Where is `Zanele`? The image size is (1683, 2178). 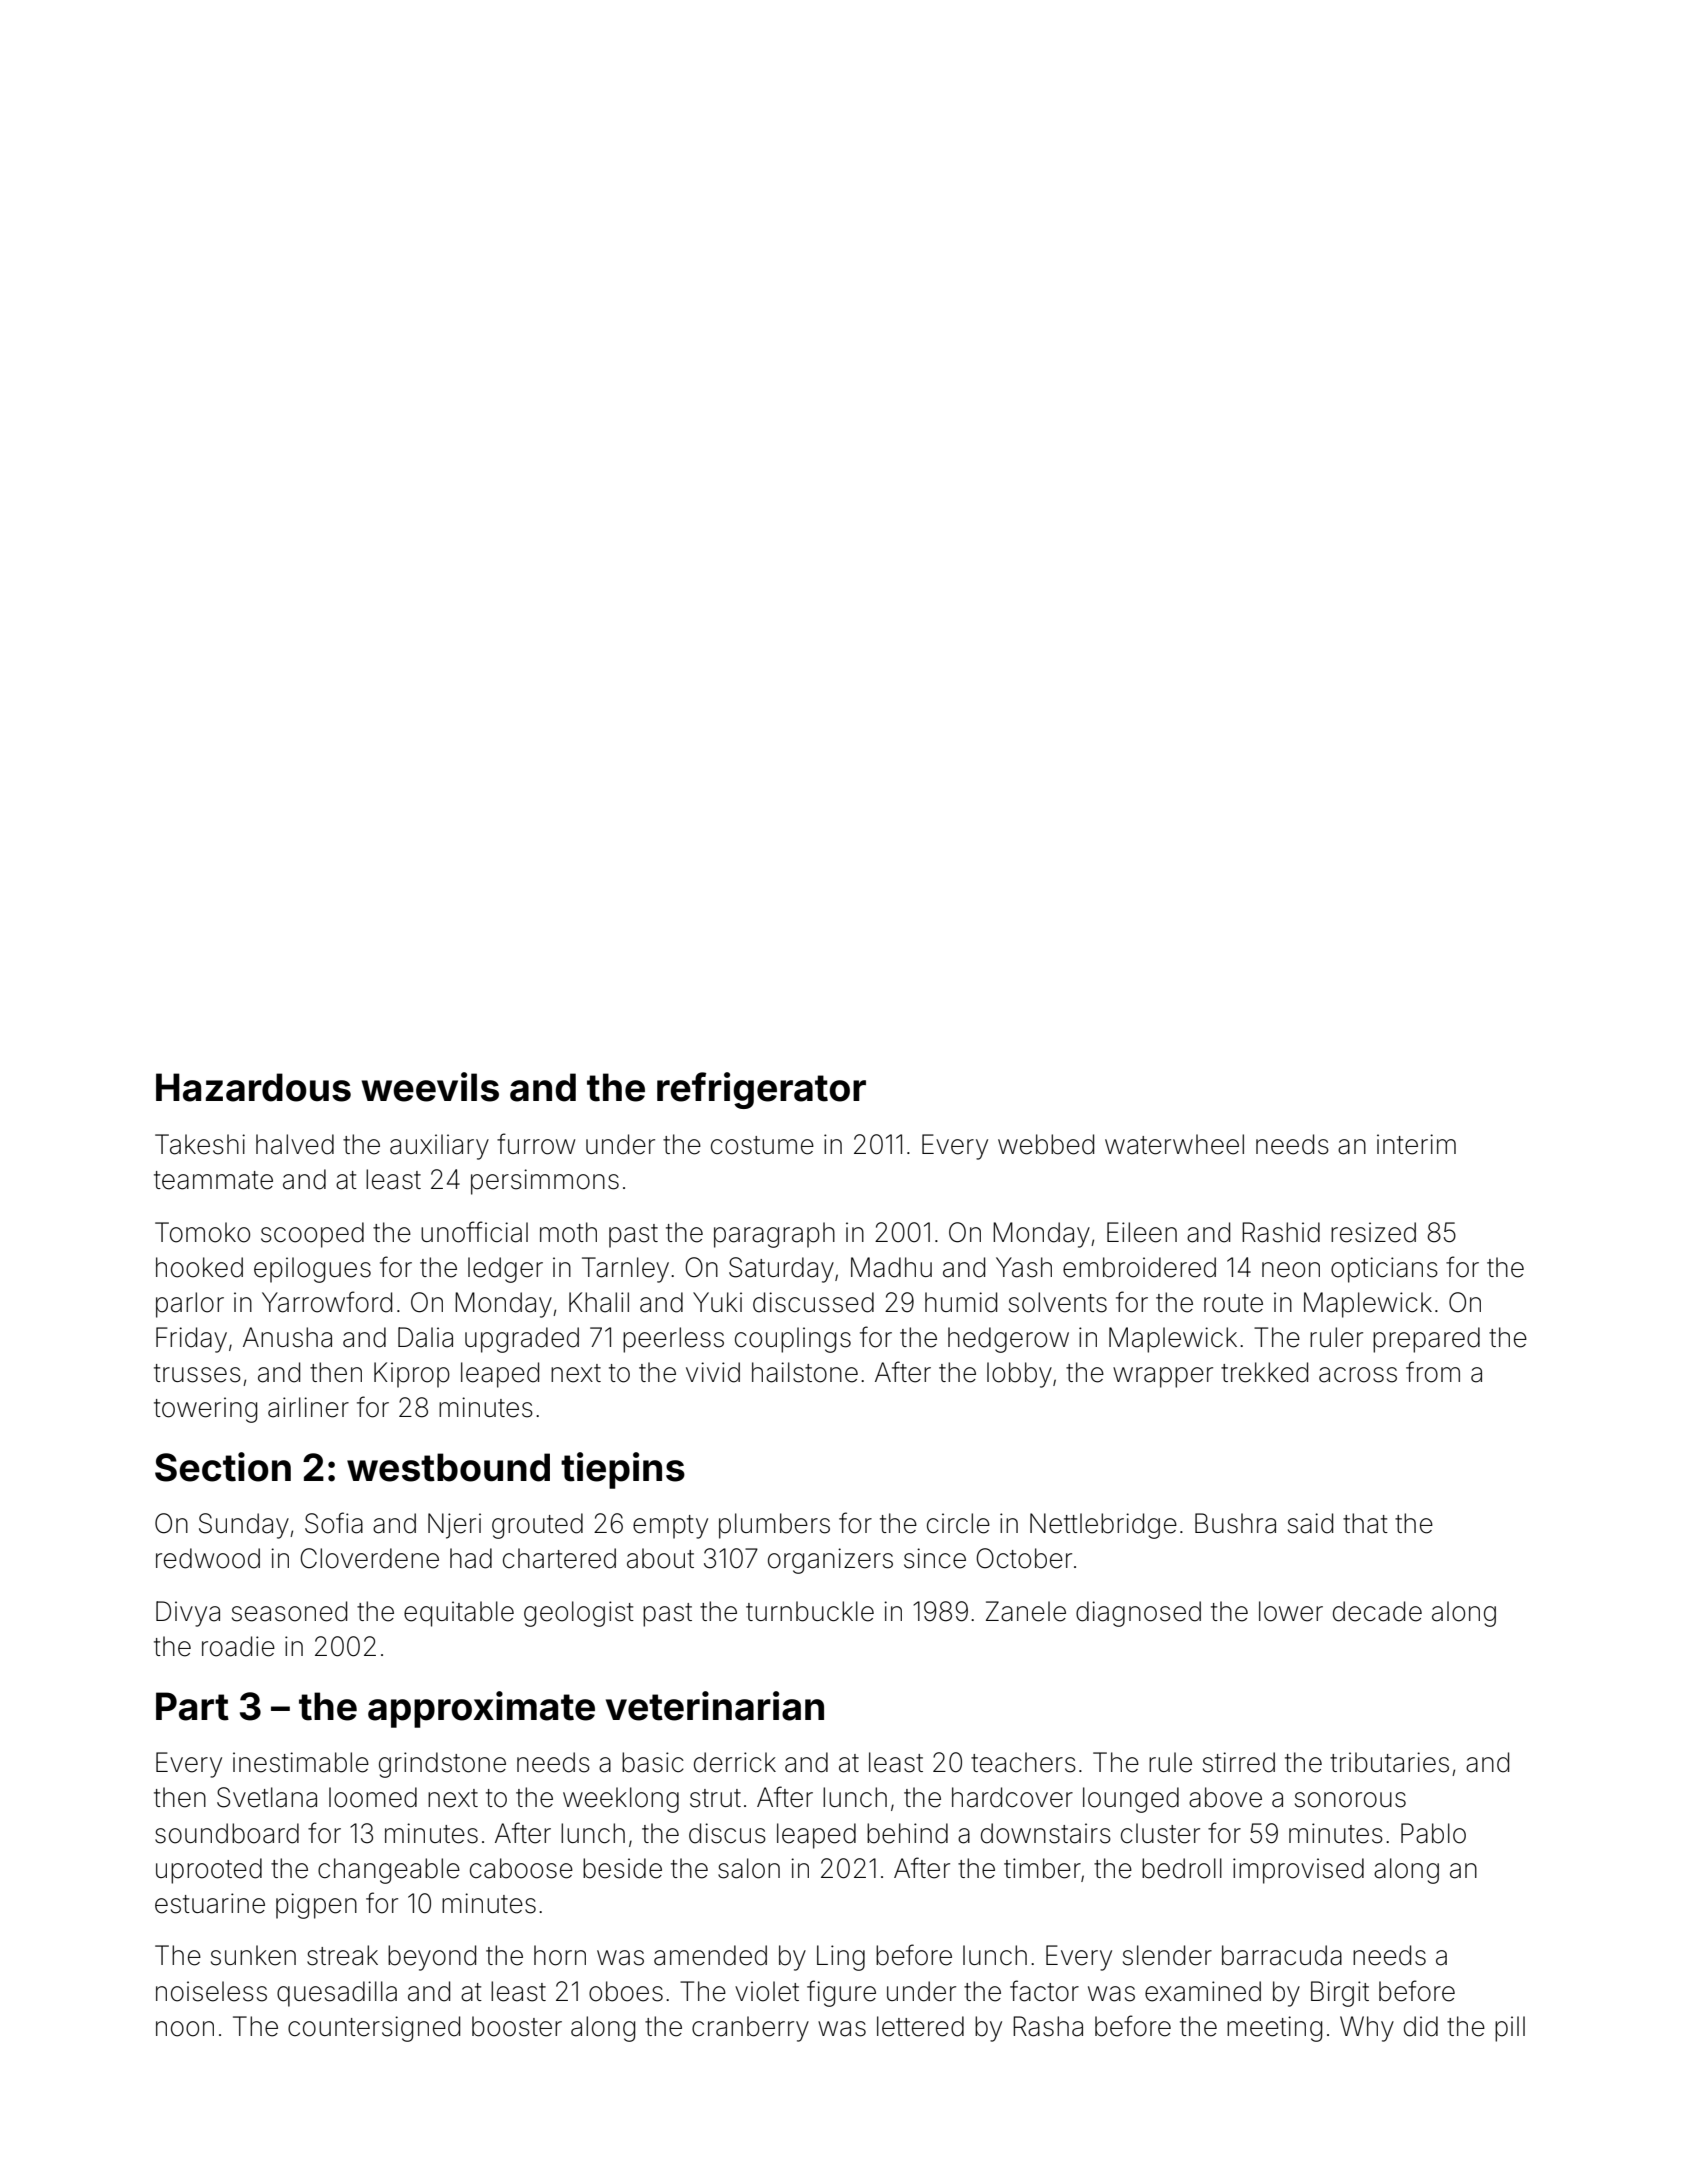 Zanele is located at coordinates (1026, 1611).
